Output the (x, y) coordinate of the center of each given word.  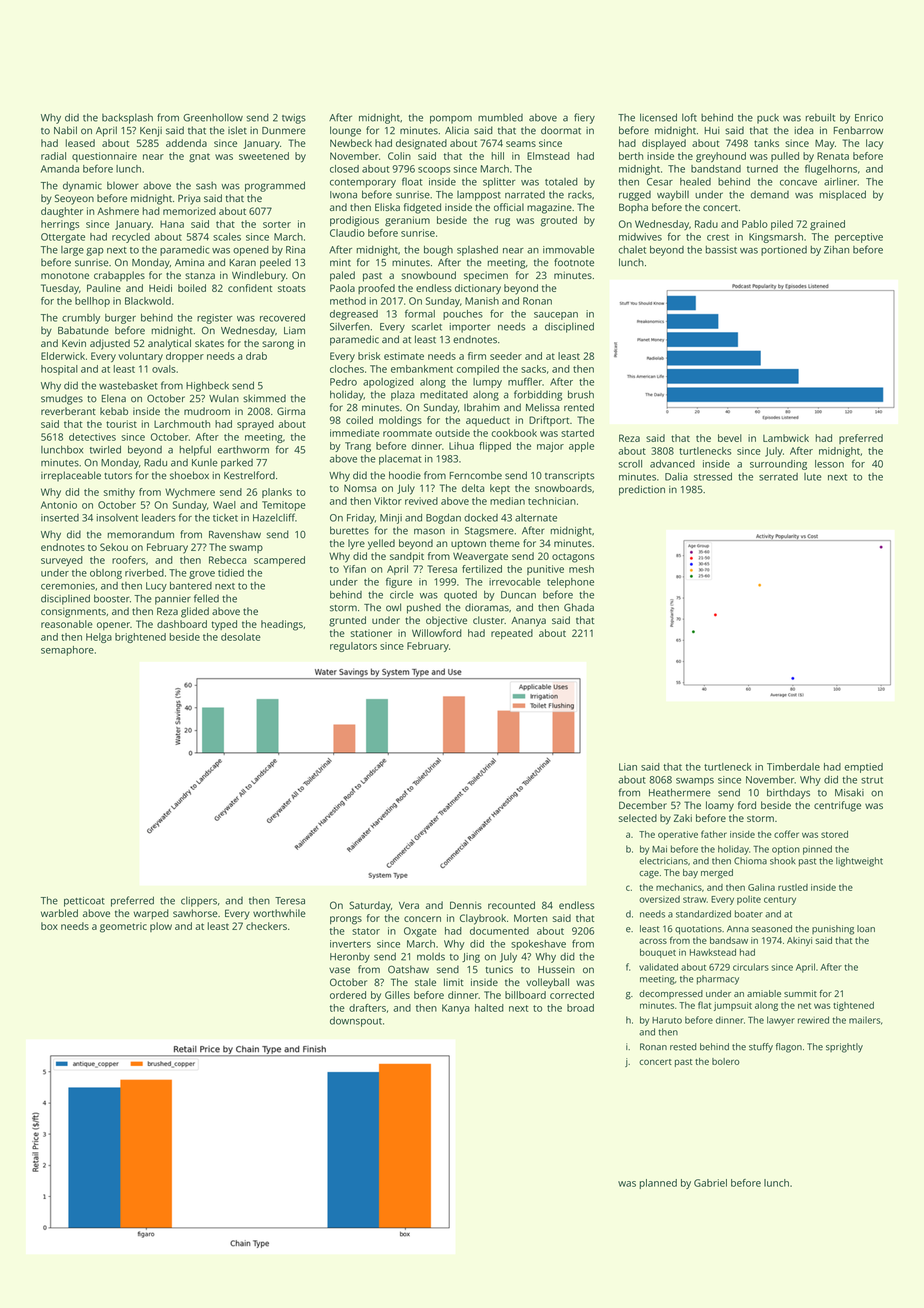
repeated (512, 634)
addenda (186, 143)
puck (768, 119)
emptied (864, 768)
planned (658, 1184)
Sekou (114, 547)
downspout (356, 1022)
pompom (451, 119)
